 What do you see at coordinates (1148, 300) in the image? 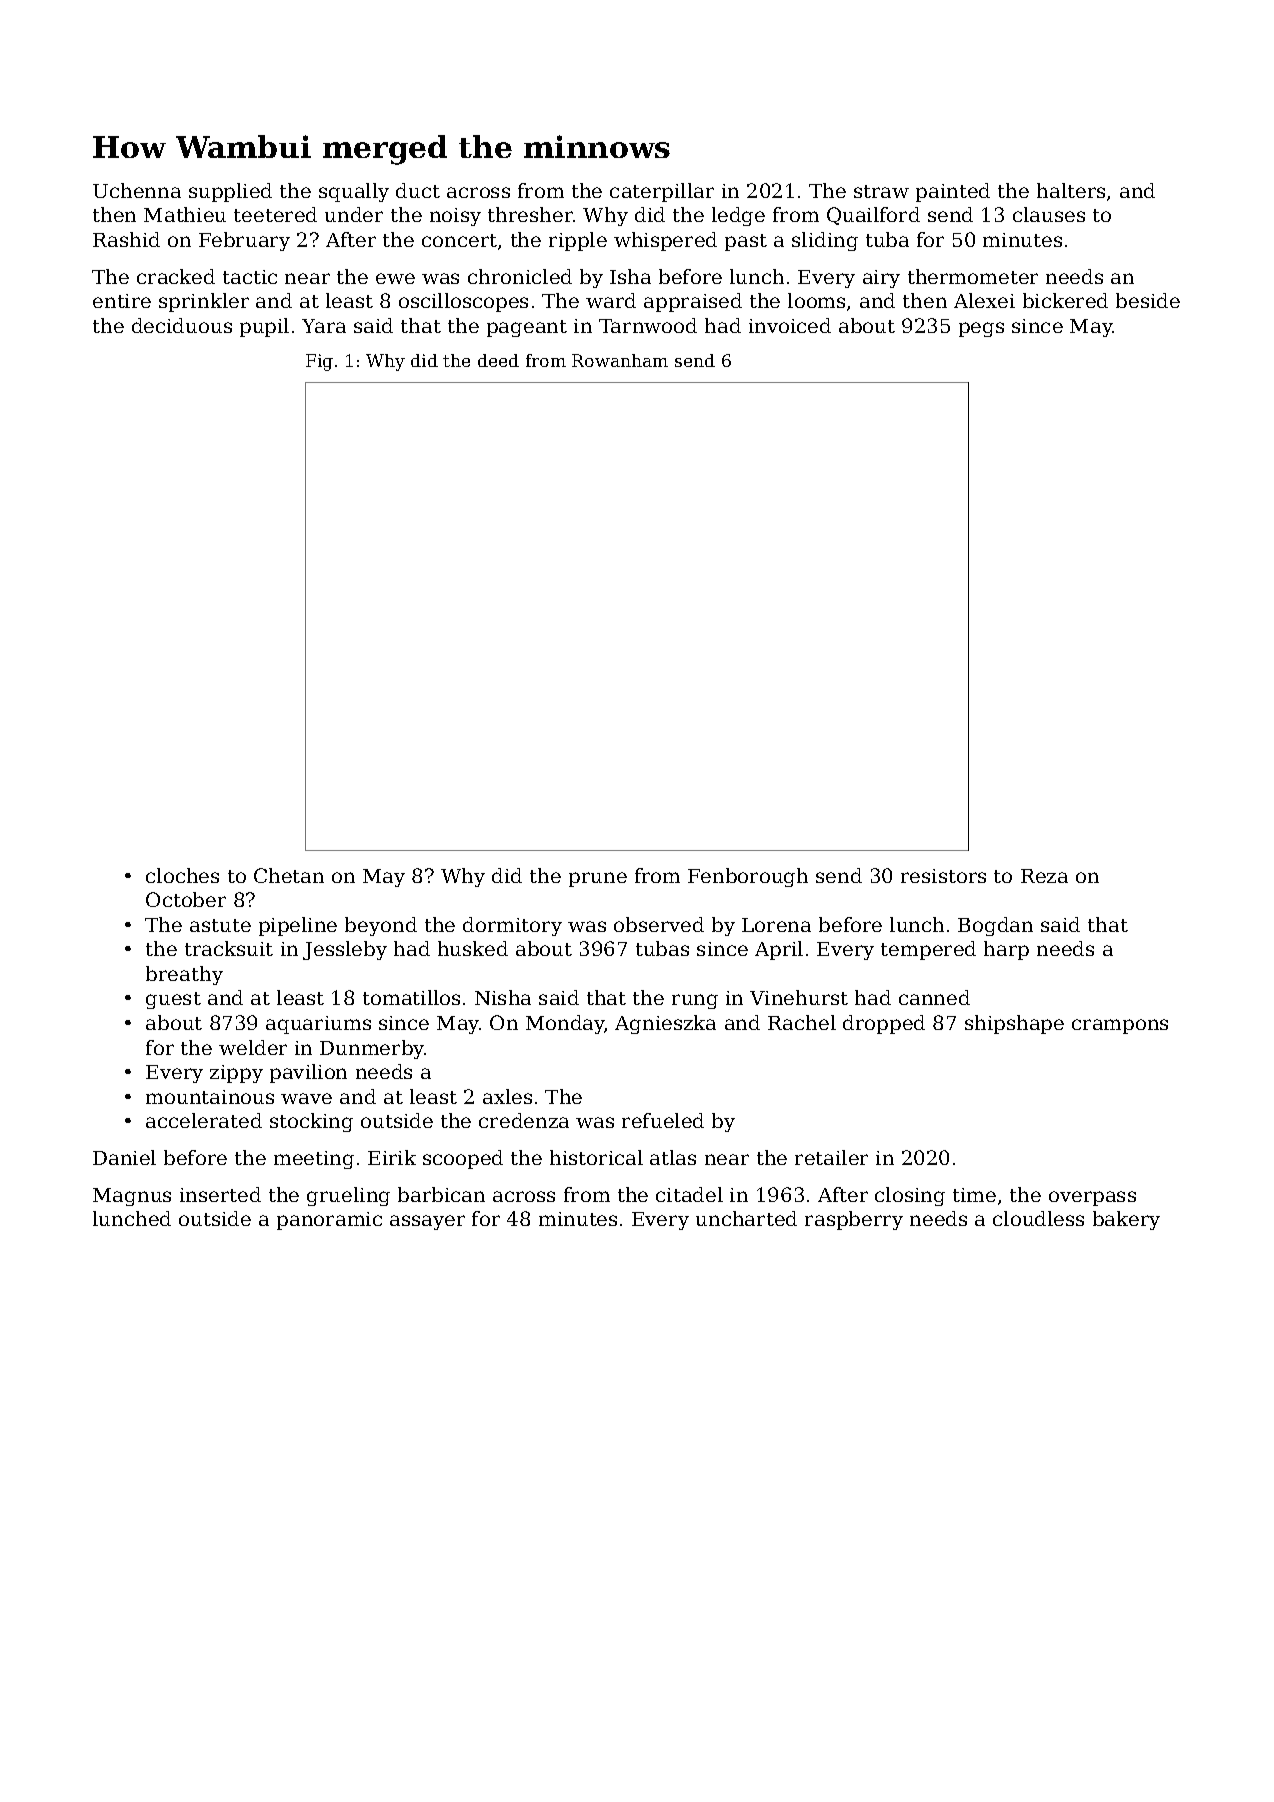
I see `beside` at bounding box center [1148, 300].
